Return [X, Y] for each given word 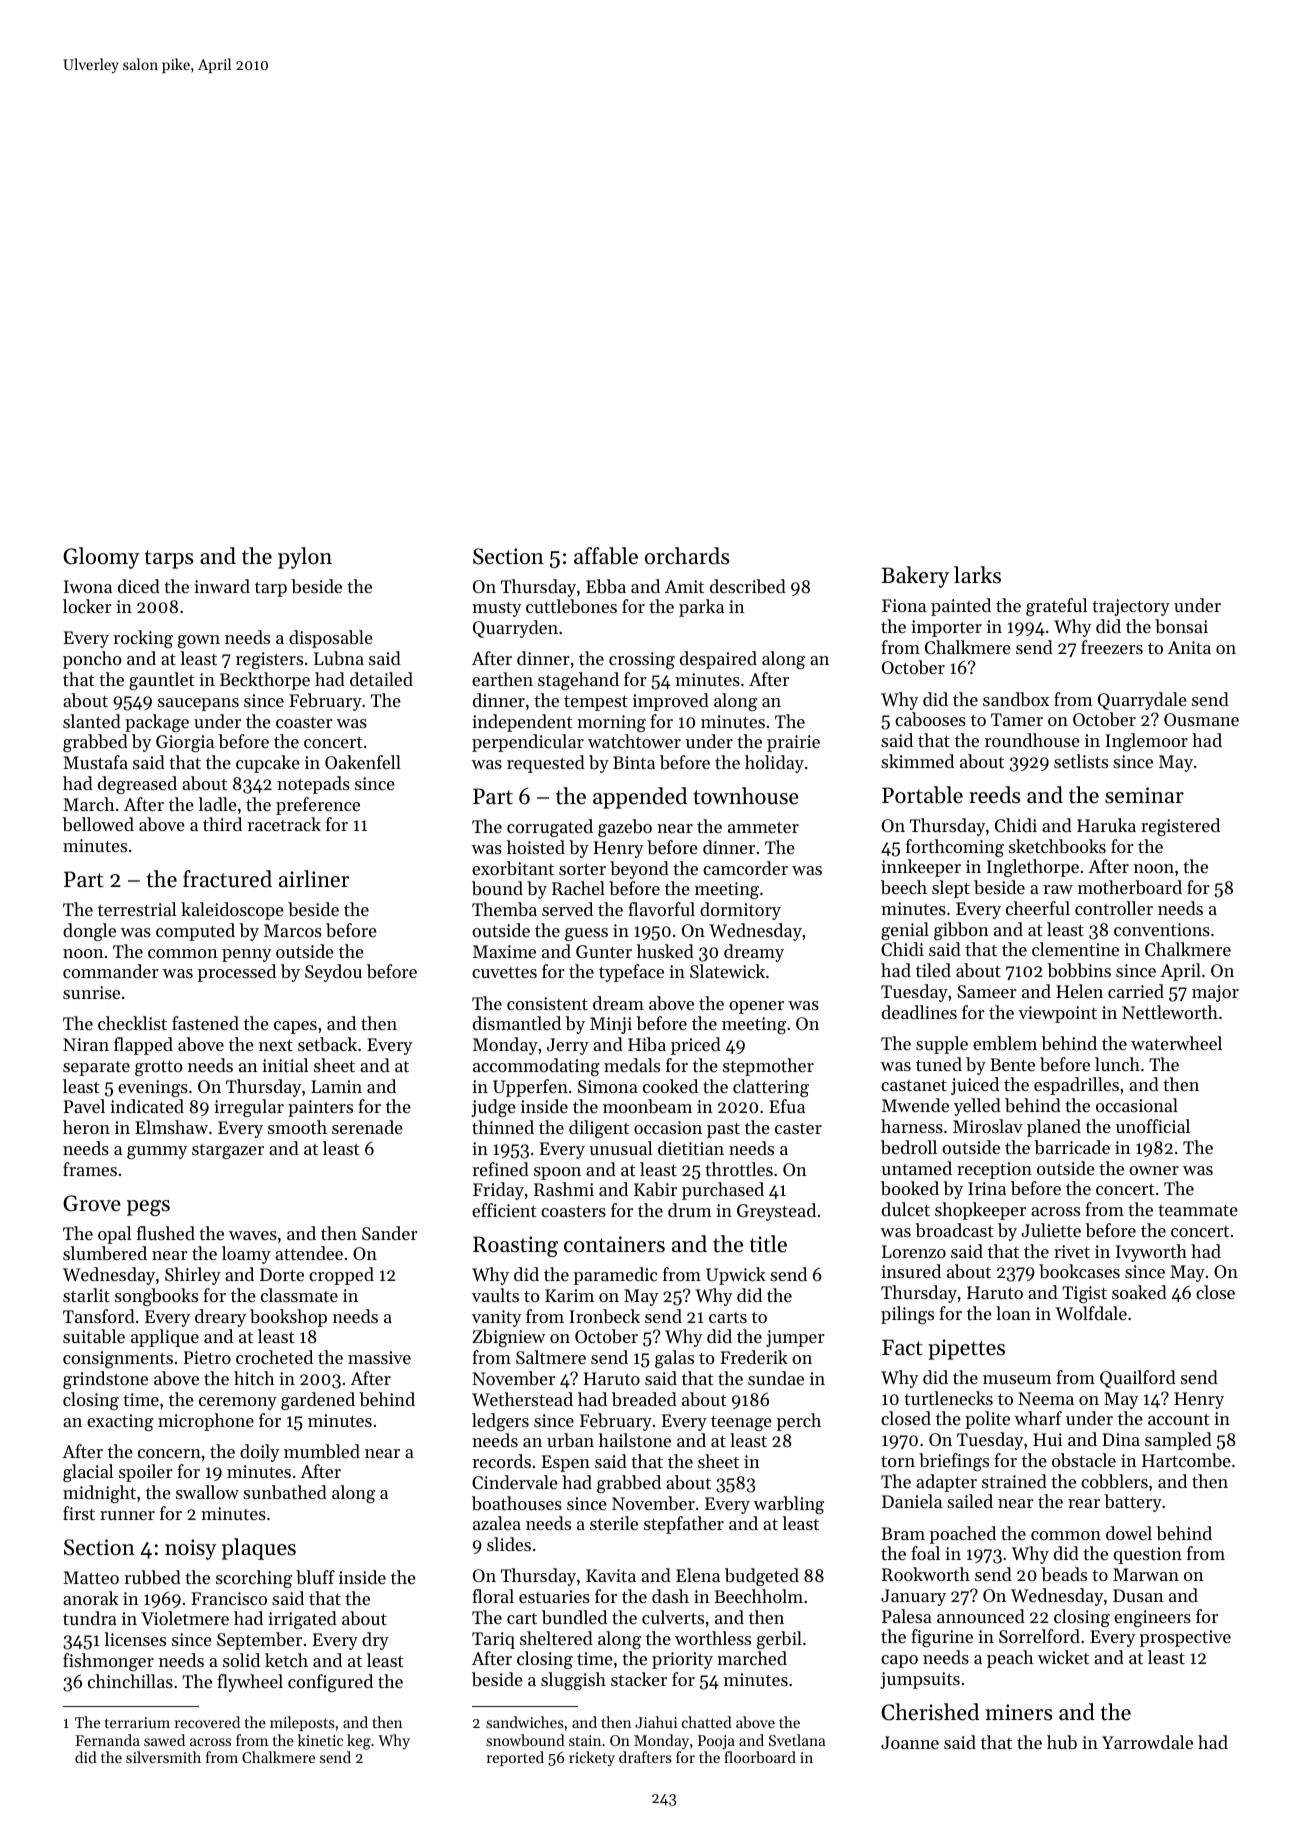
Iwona [88, 586]
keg [359, 1742]
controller [1114, 908]
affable [606, 556]
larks [977, 575]
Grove [92, 1203]
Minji [611, 1025]
